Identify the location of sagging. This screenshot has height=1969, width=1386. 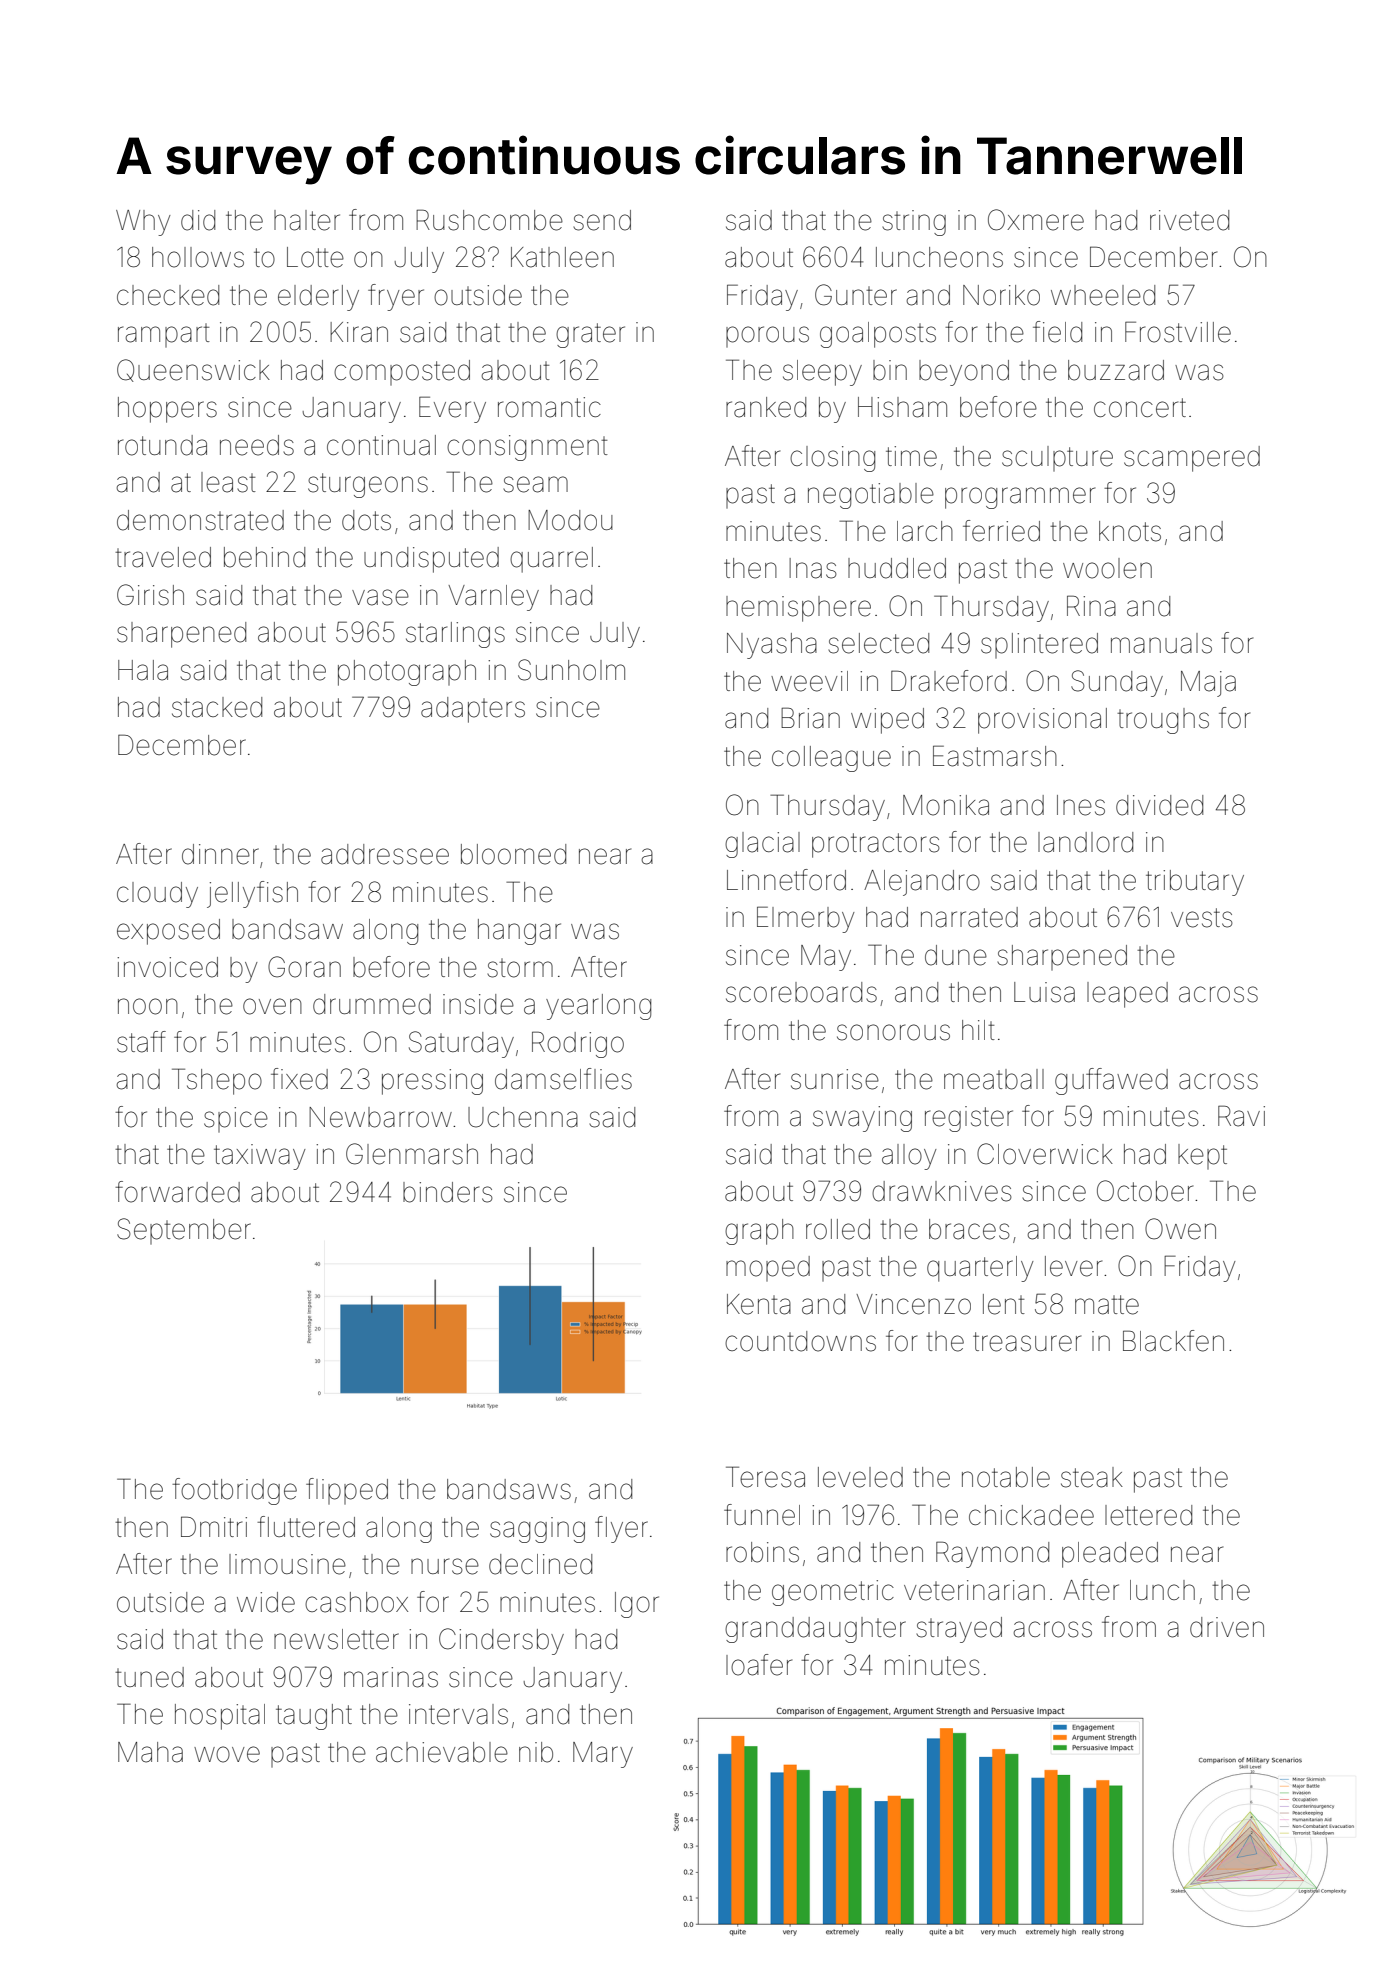
(537, 1530).
